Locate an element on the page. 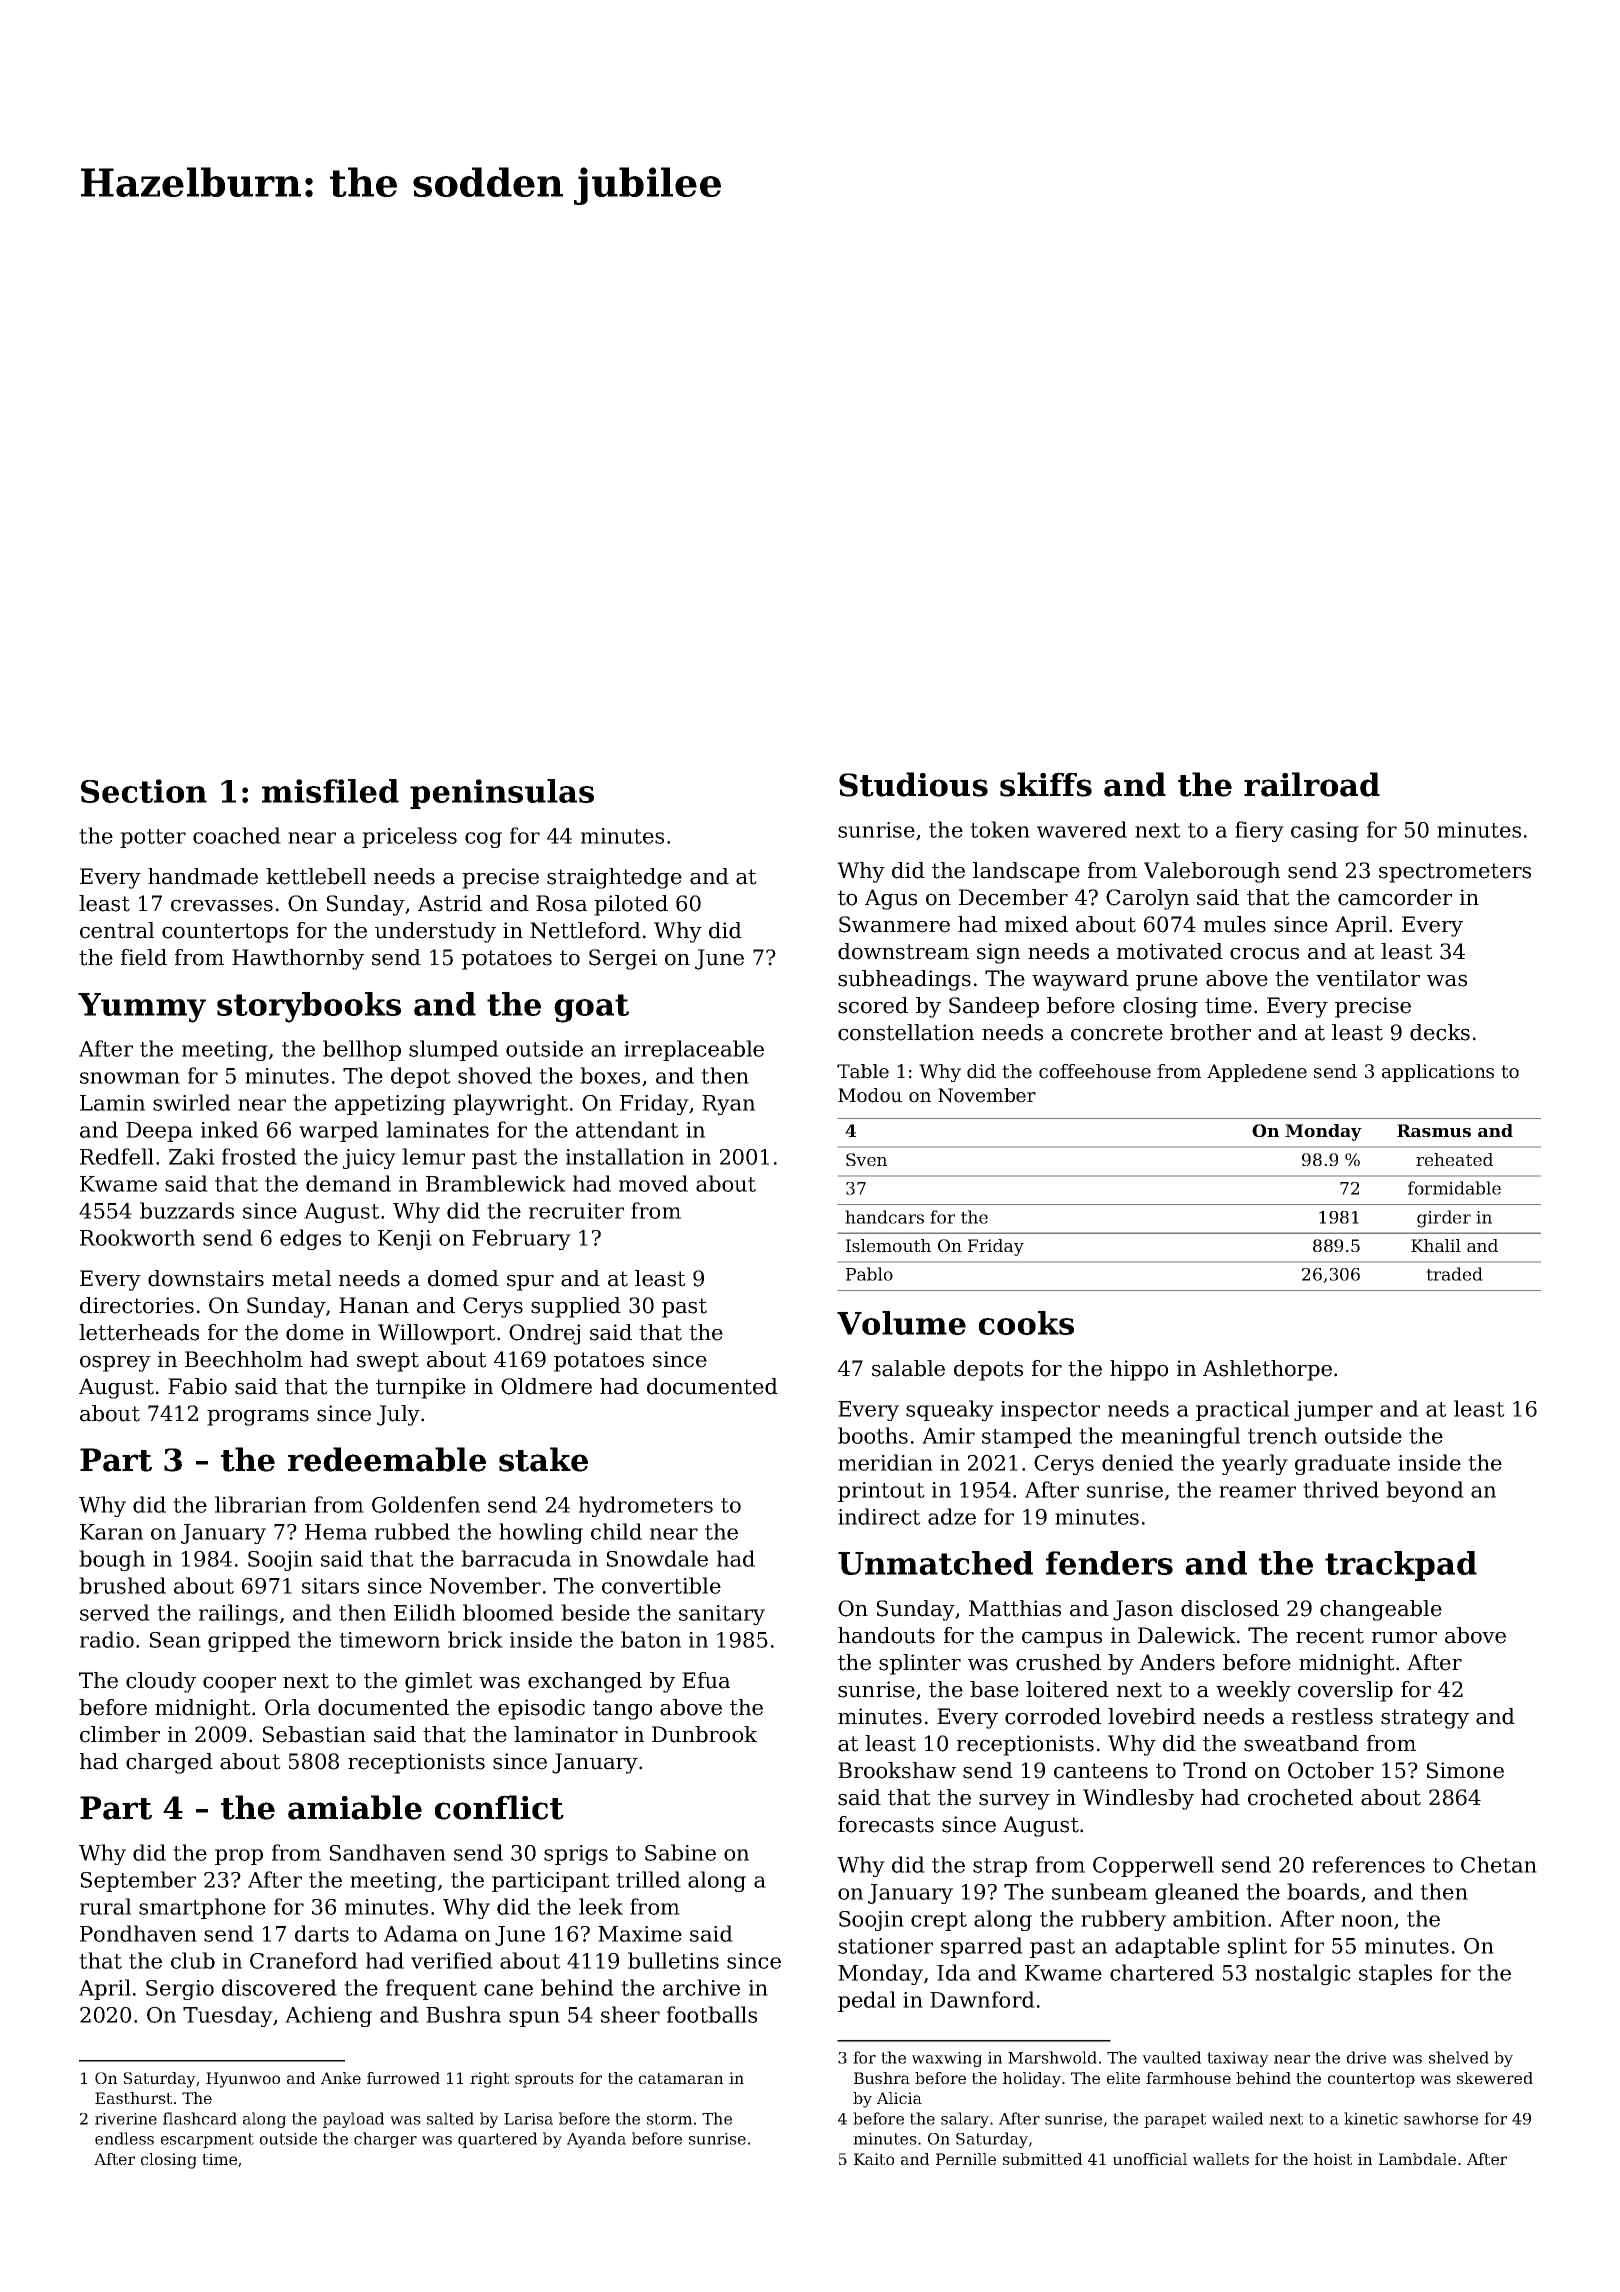 The width and height of the image is (1620, 2292). Section is located at coordinates (144, 791).
